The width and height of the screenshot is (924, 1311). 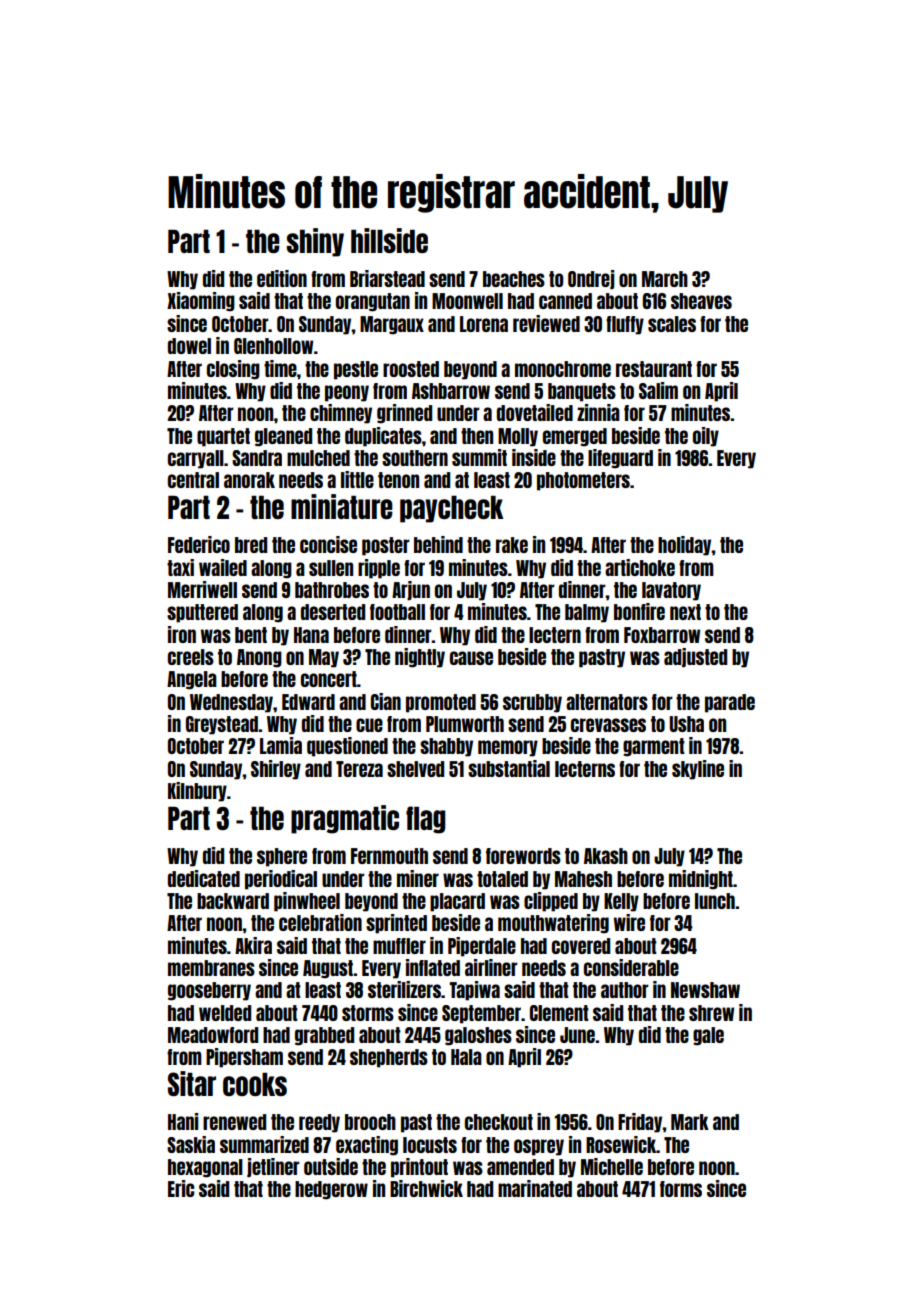 What do you see at coordinates (192, 680) in the screenshot?
I see `Angela` at bounding box center [192, 680].
